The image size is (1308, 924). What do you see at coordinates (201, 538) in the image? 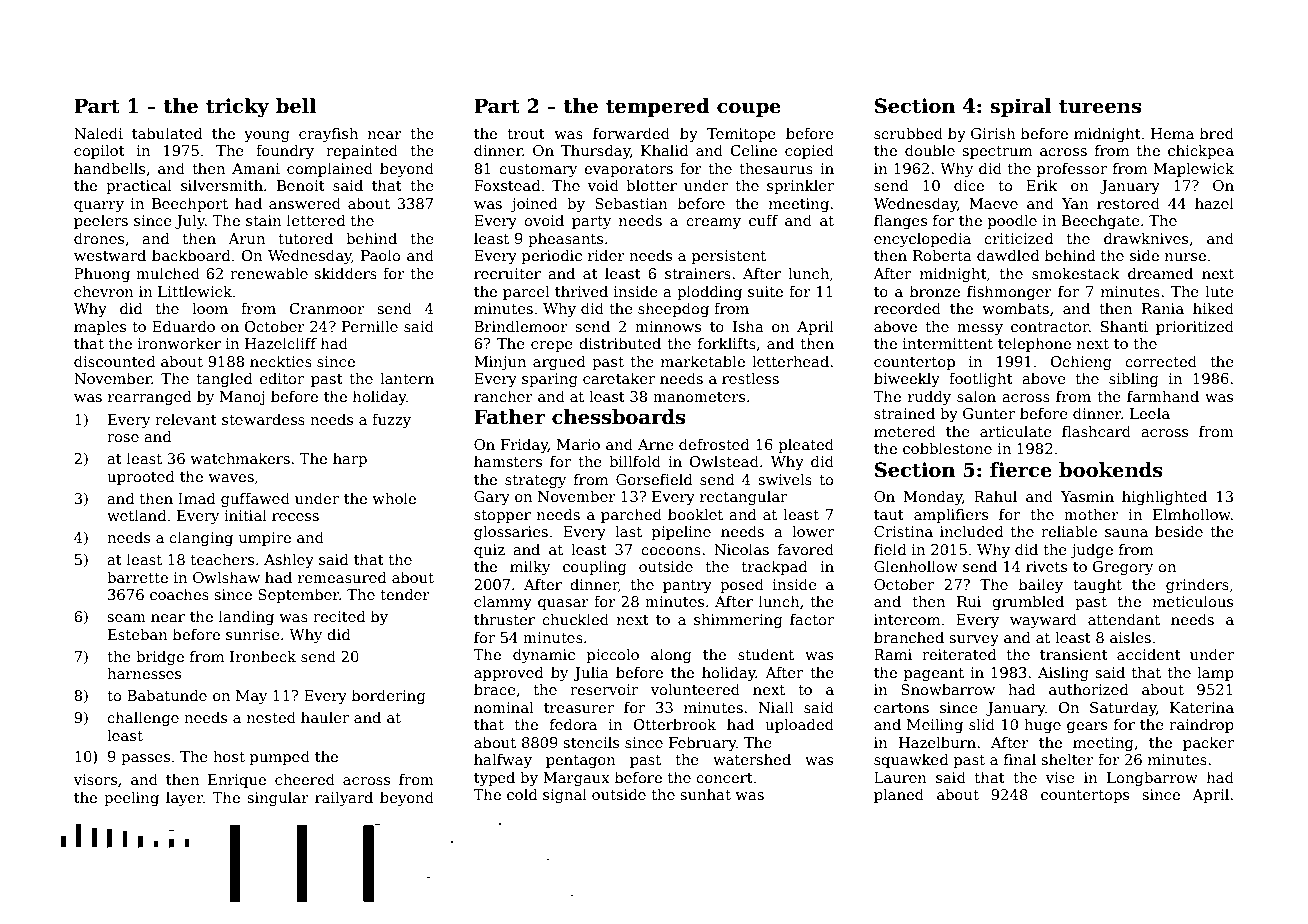
I see `clanging` at bounding box center [201, 538].
